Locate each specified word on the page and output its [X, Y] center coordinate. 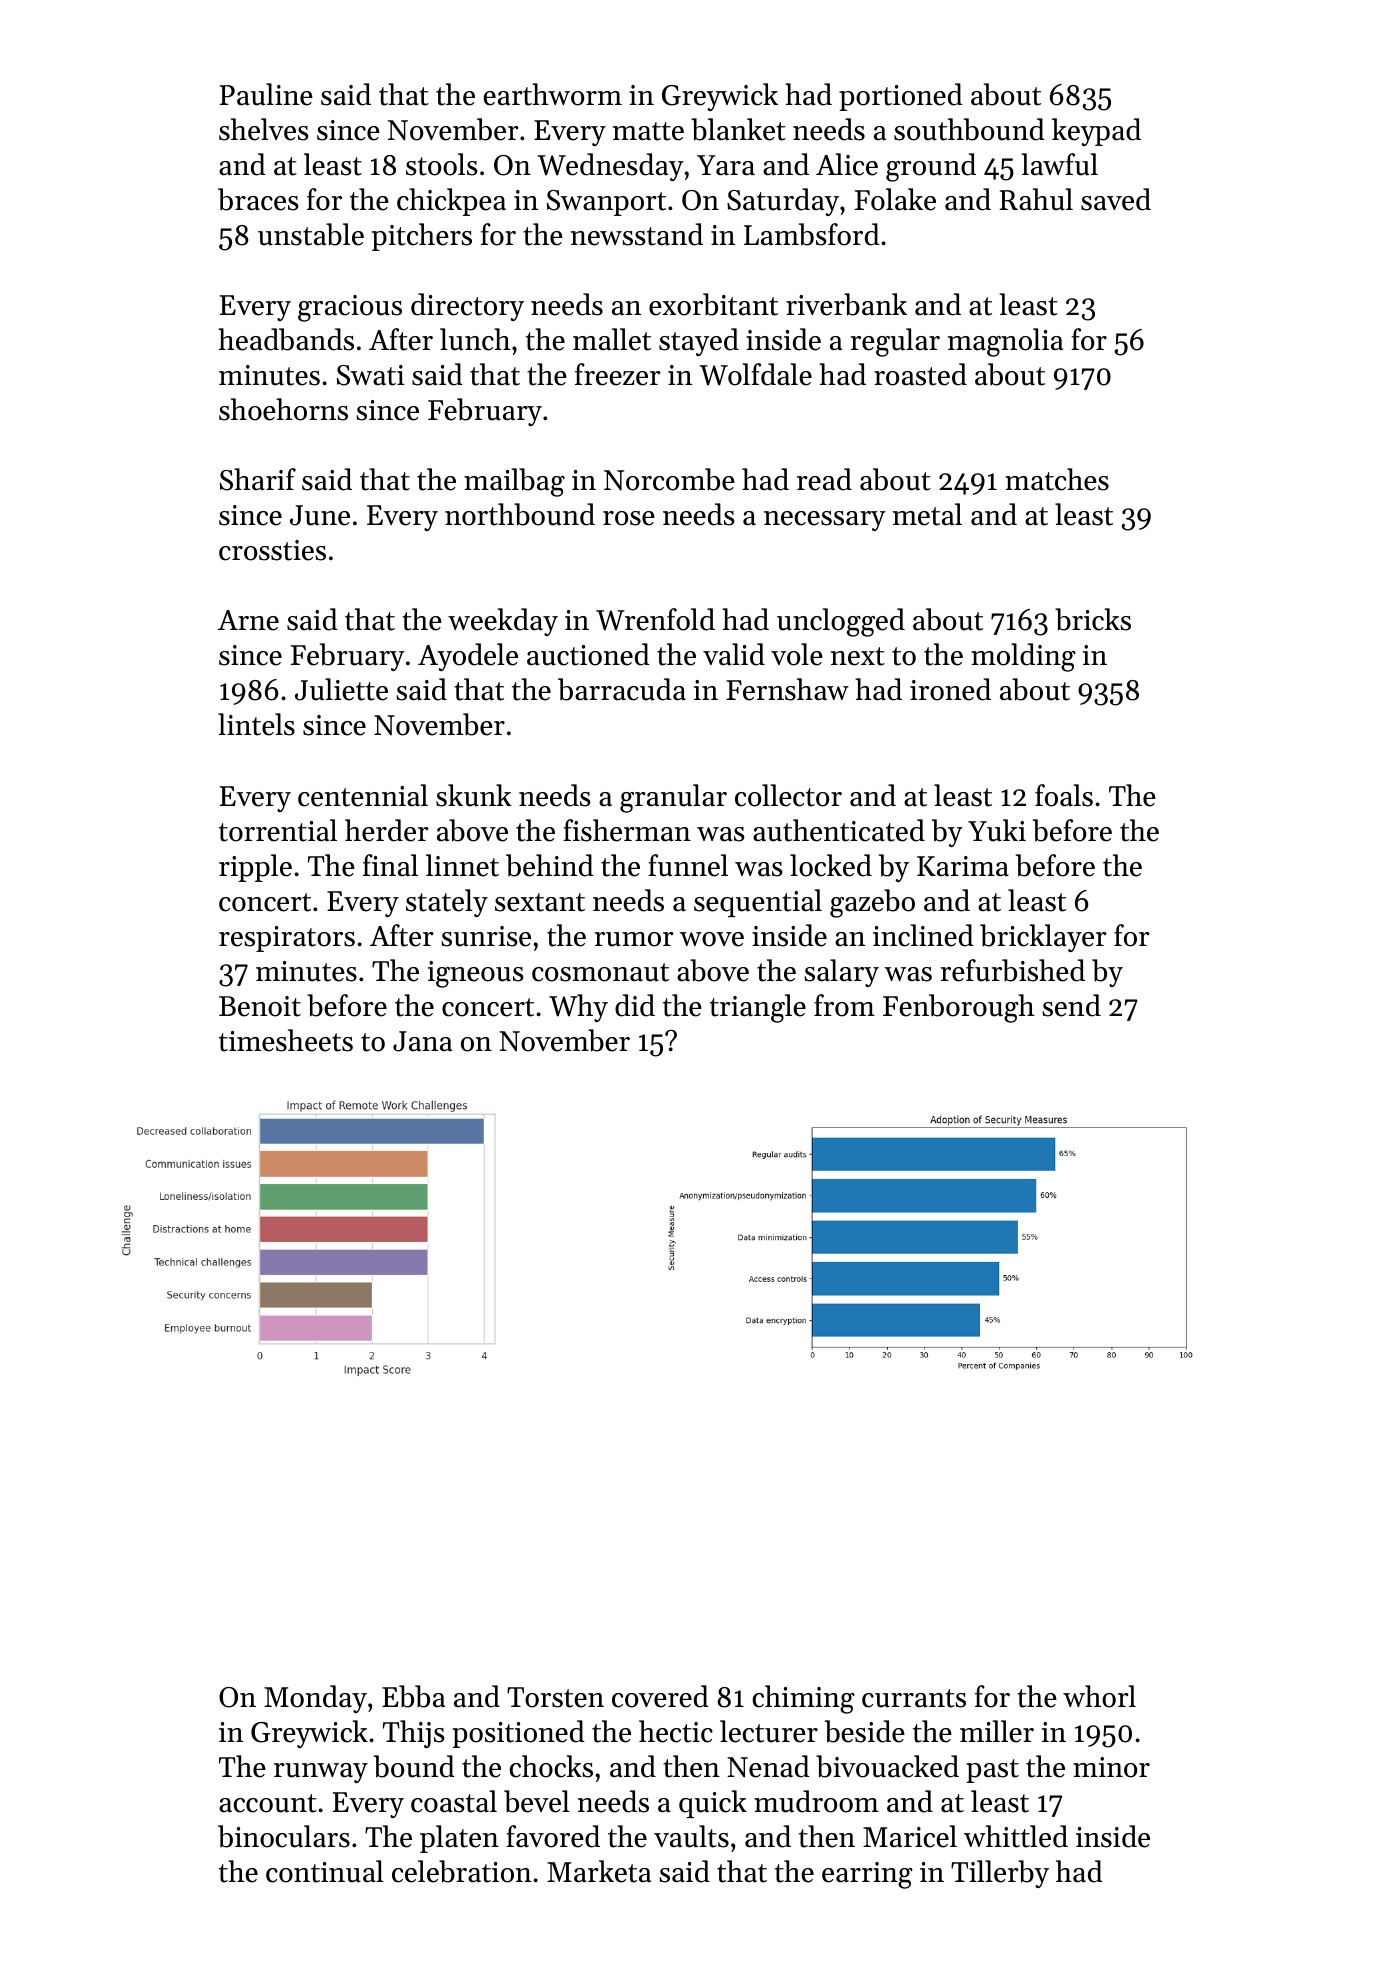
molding [1023, 657]
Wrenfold [655, 619]
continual [324, 1871]
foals [1064, 795]
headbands [286, 339]
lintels [256, 724]
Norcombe [669, 479]
